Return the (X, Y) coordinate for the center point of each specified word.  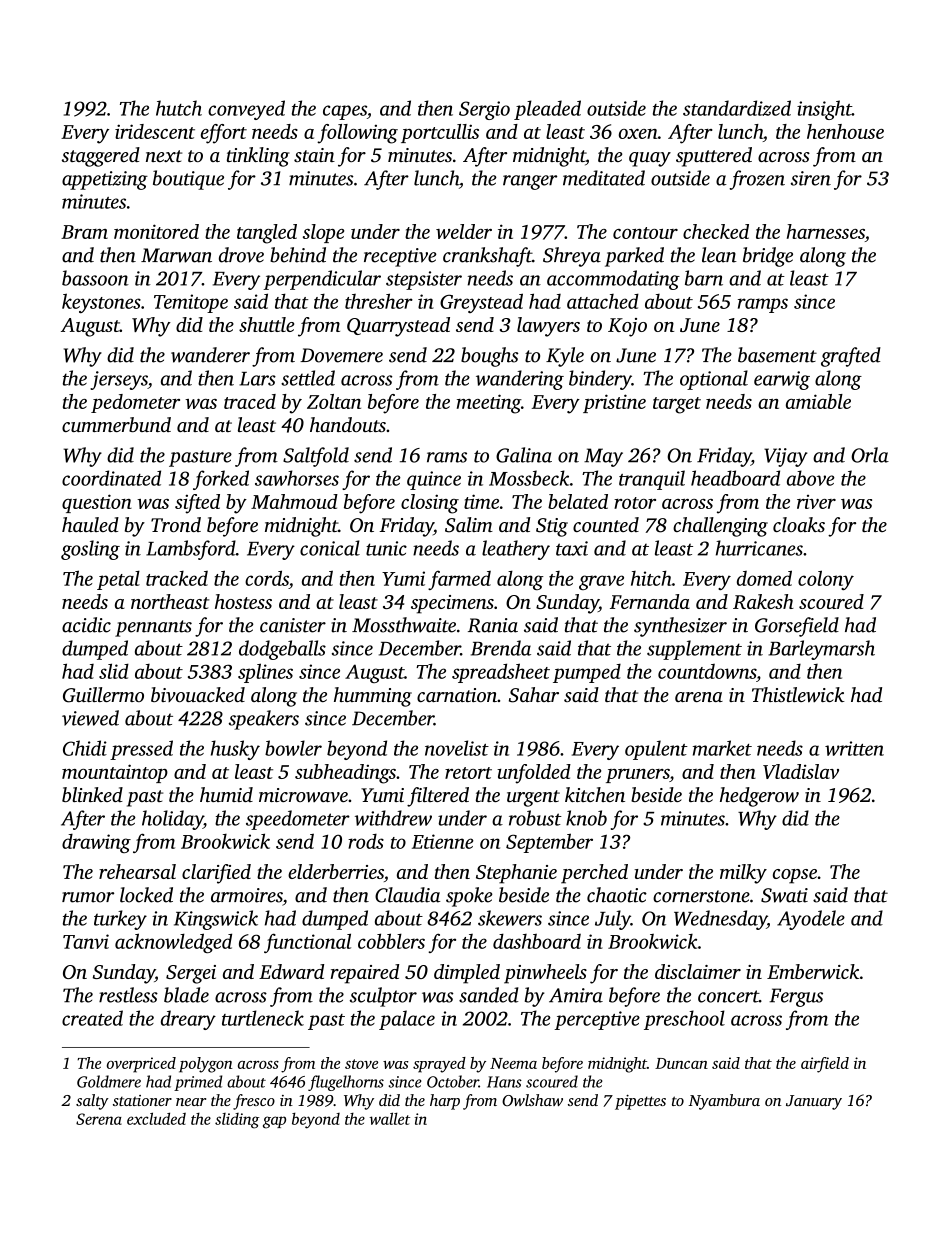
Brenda (501, 648)
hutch (179, 108)
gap (274, 1122)
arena (699, 697)
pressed (141, 750)
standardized (737, 108)
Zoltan (334, 401)
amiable (818, 401)
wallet (389, 1118)
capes (345, 112)
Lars (257, 379)
